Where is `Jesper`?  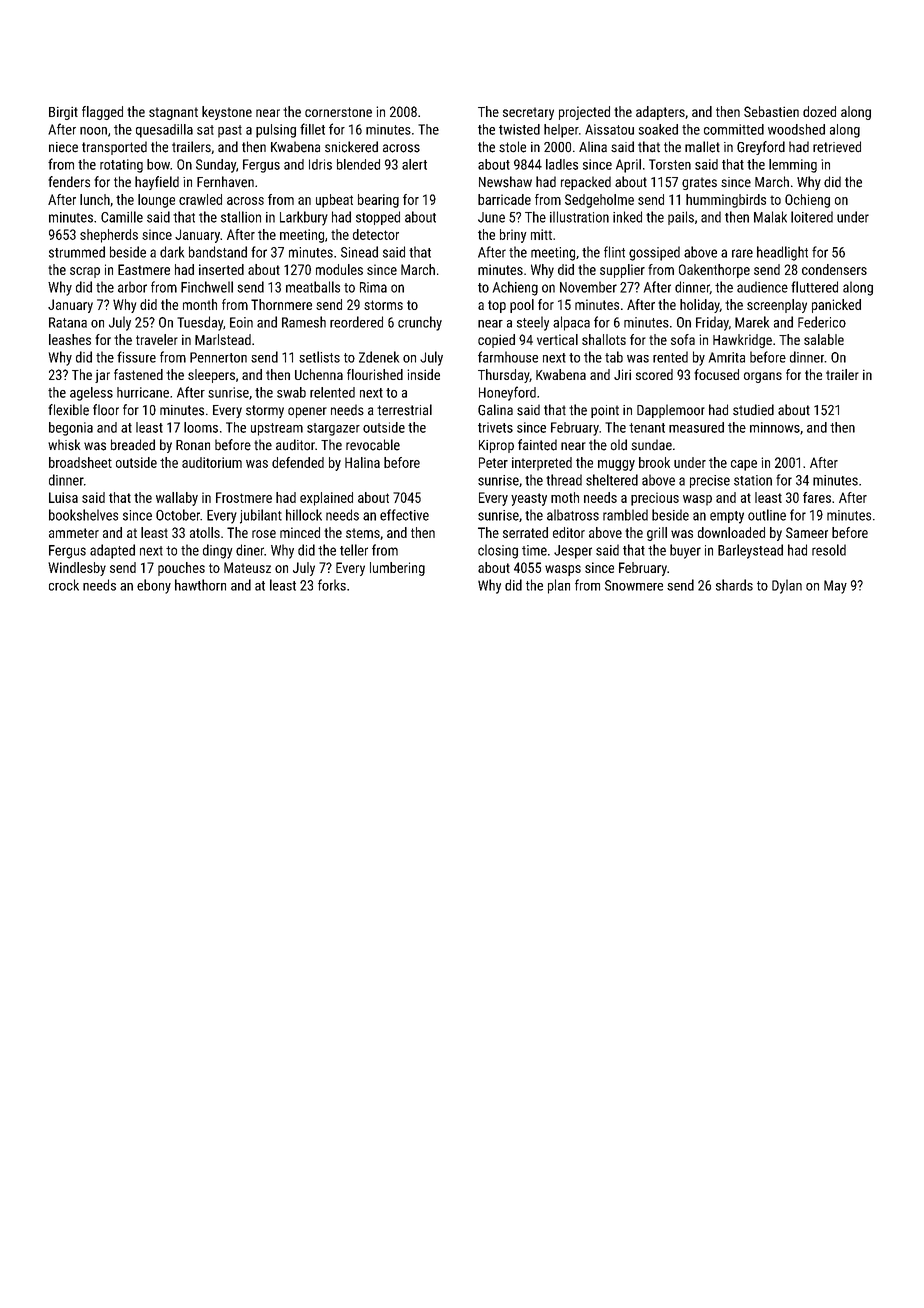
Jesper is located at coordinates (573, 552).
